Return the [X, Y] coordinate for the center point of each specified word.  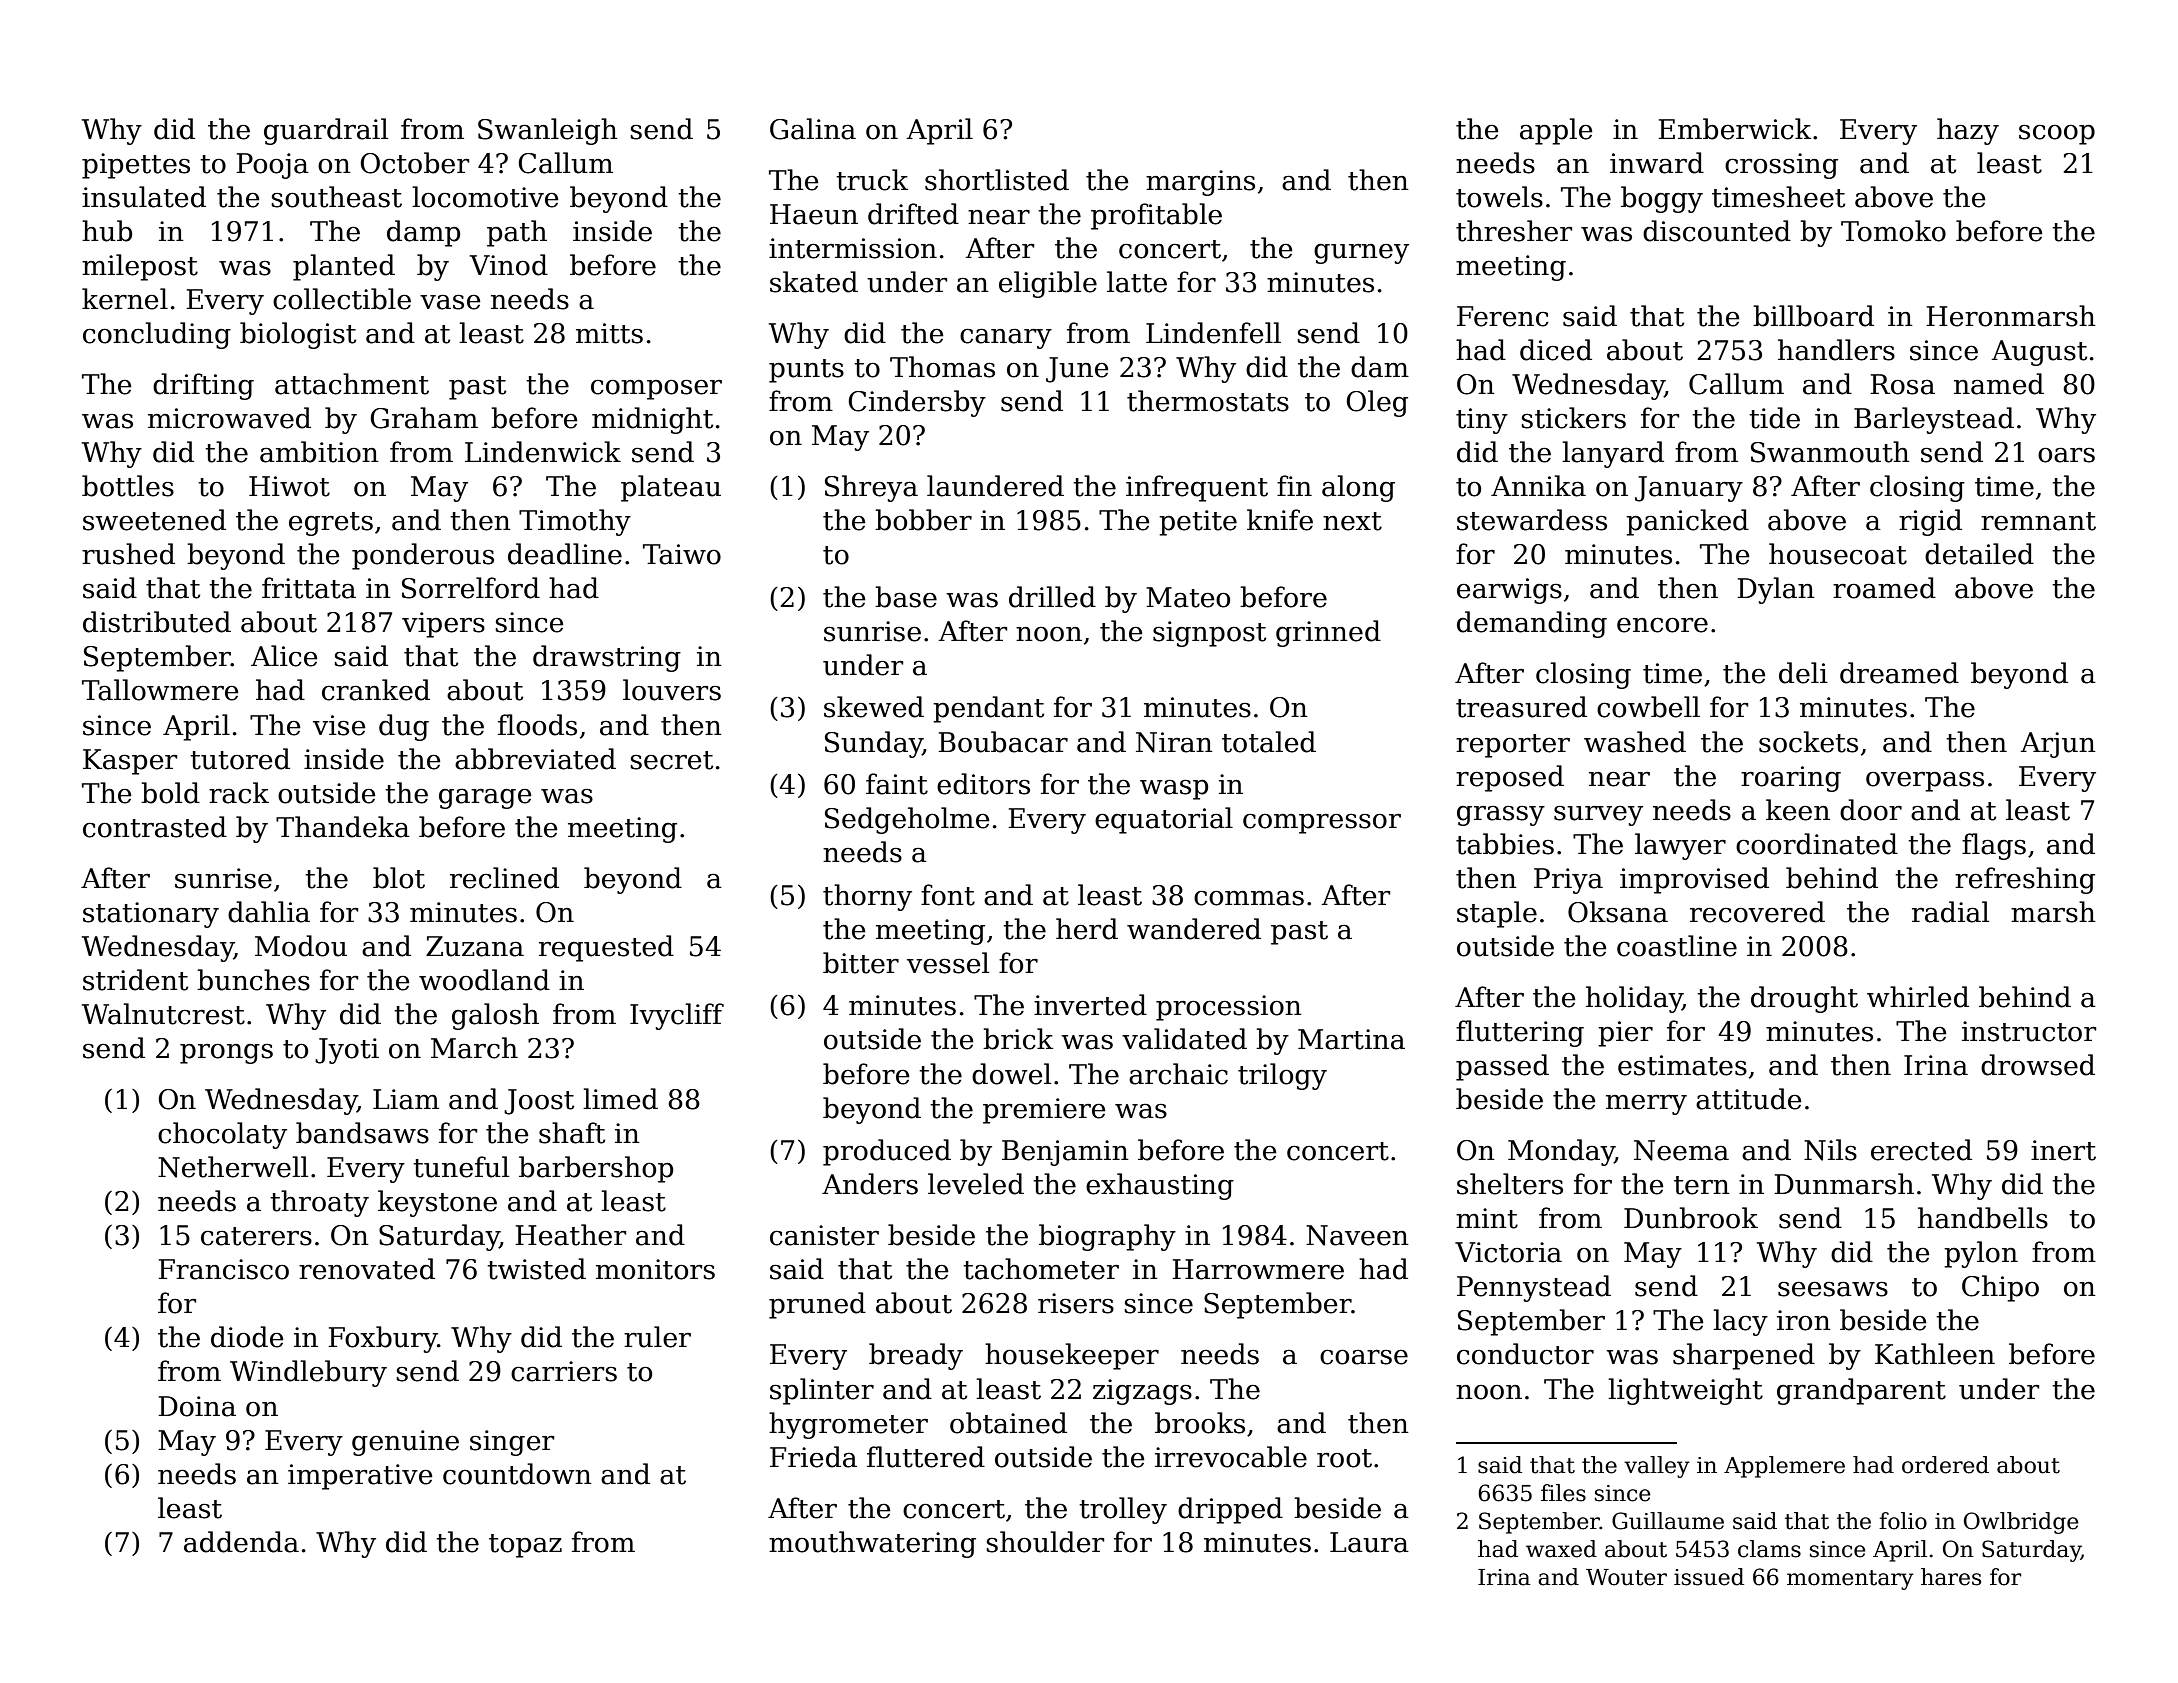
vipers [443, 625]
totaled [1269, 742]
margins [1200, 183]
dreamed [1899, 673]
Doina [197, 1406]
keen [1798, 810]
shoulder [1045, 1542]
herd [1087, 929]
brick [1018, 1039]
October [414, 163]
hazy [1968, 131]
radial [1950, 912]
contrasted [155, 827]
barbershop [596, 1169]
